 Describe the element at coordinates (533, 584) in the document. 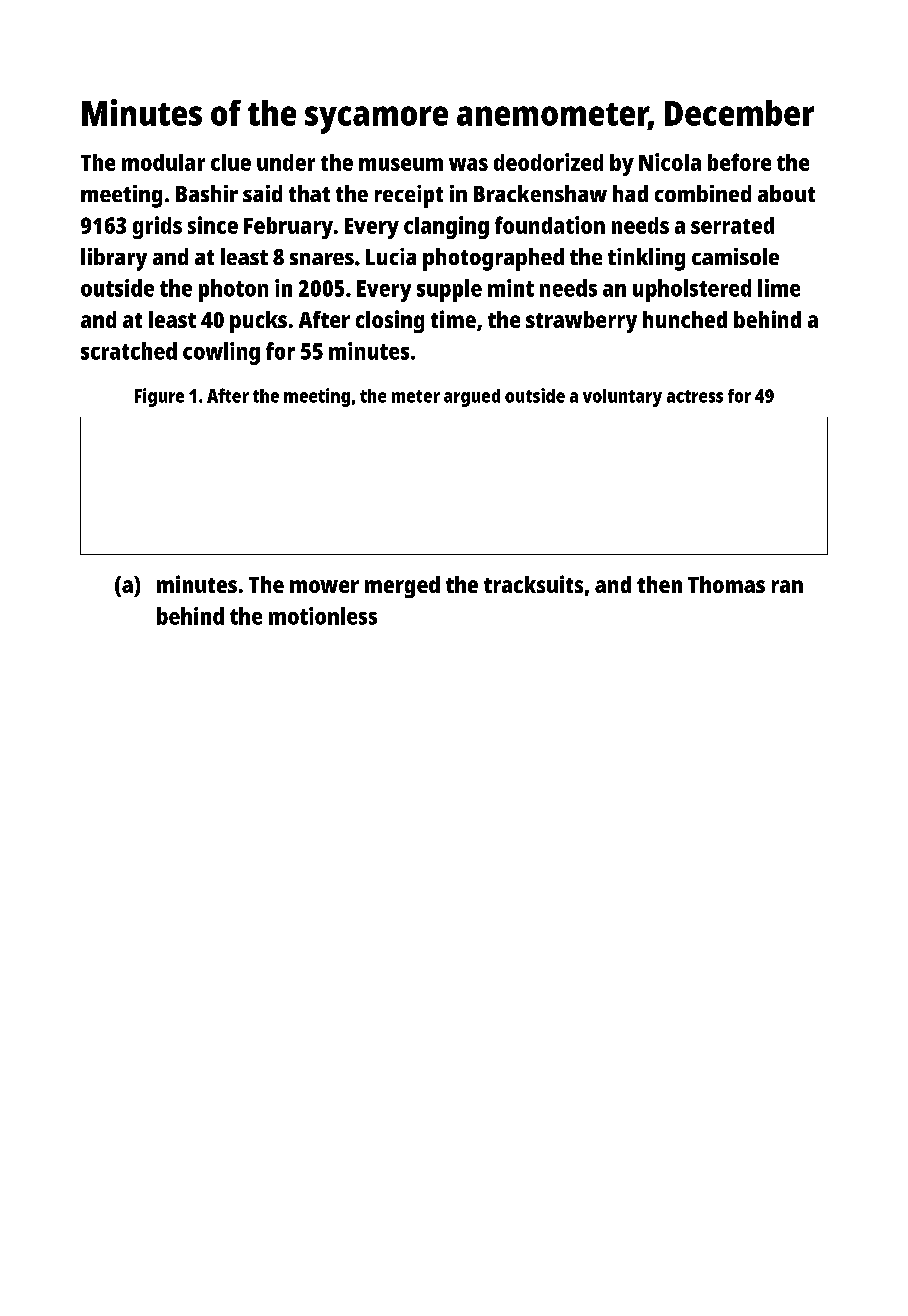

I see `tracksuits` at that location.
